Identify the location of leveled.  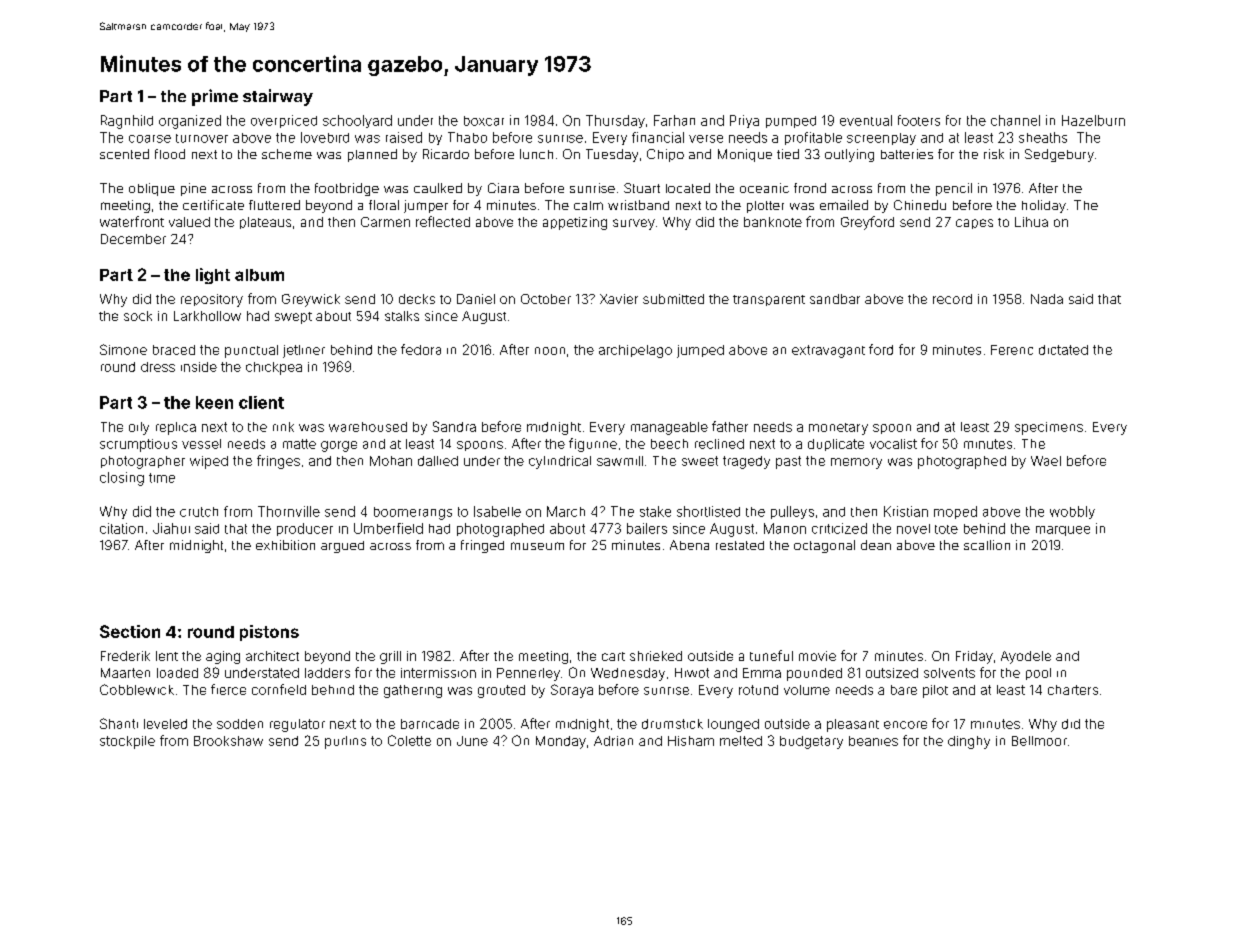
(165, 724).
